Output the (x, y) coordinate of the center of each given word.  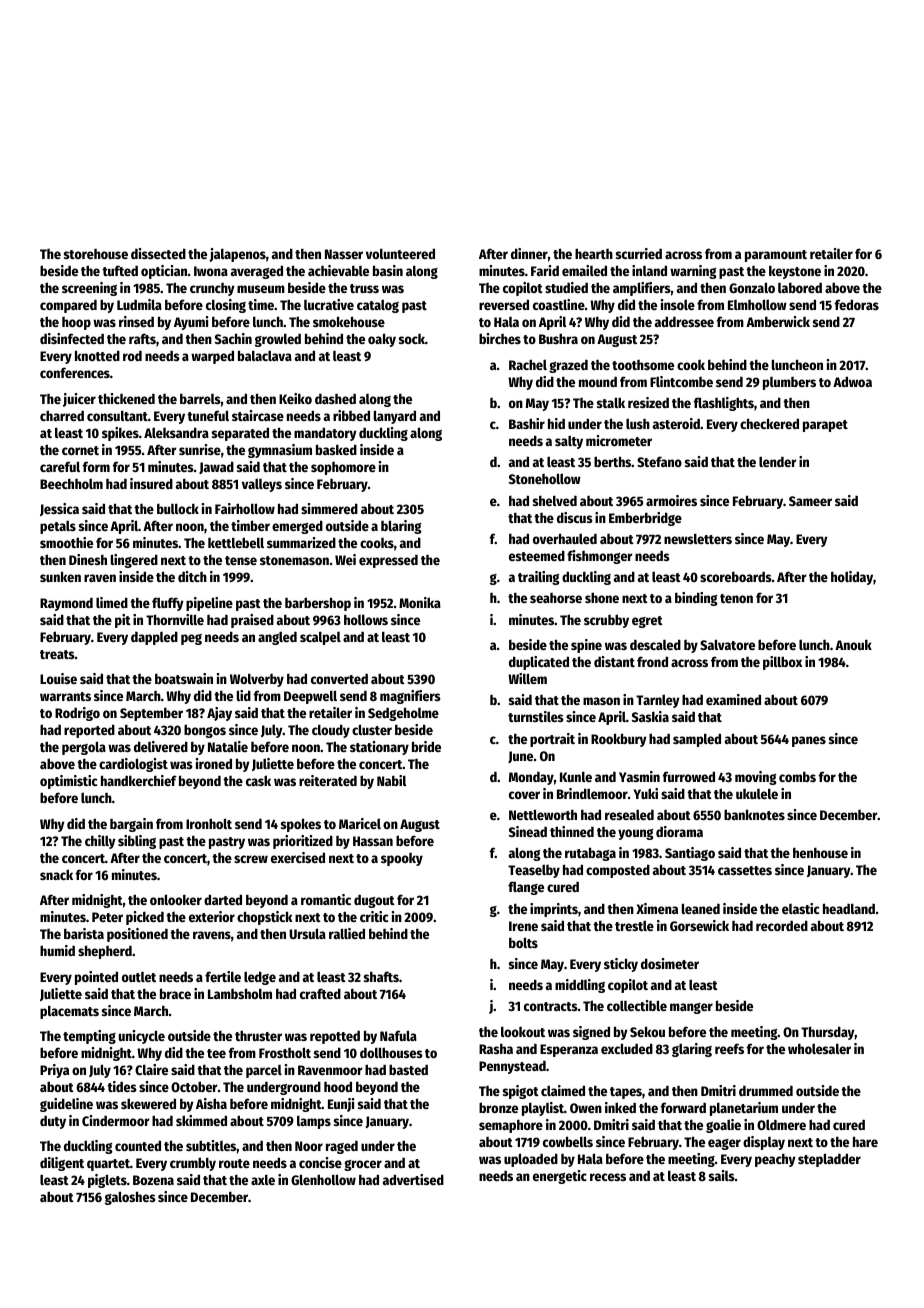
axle (263, 1179)
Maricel (360, 823)
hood (338, 1086)
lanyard (395, 417)
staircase (258, 415)
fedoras (857, 304)
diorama (679, 831)
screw (251, 859)
